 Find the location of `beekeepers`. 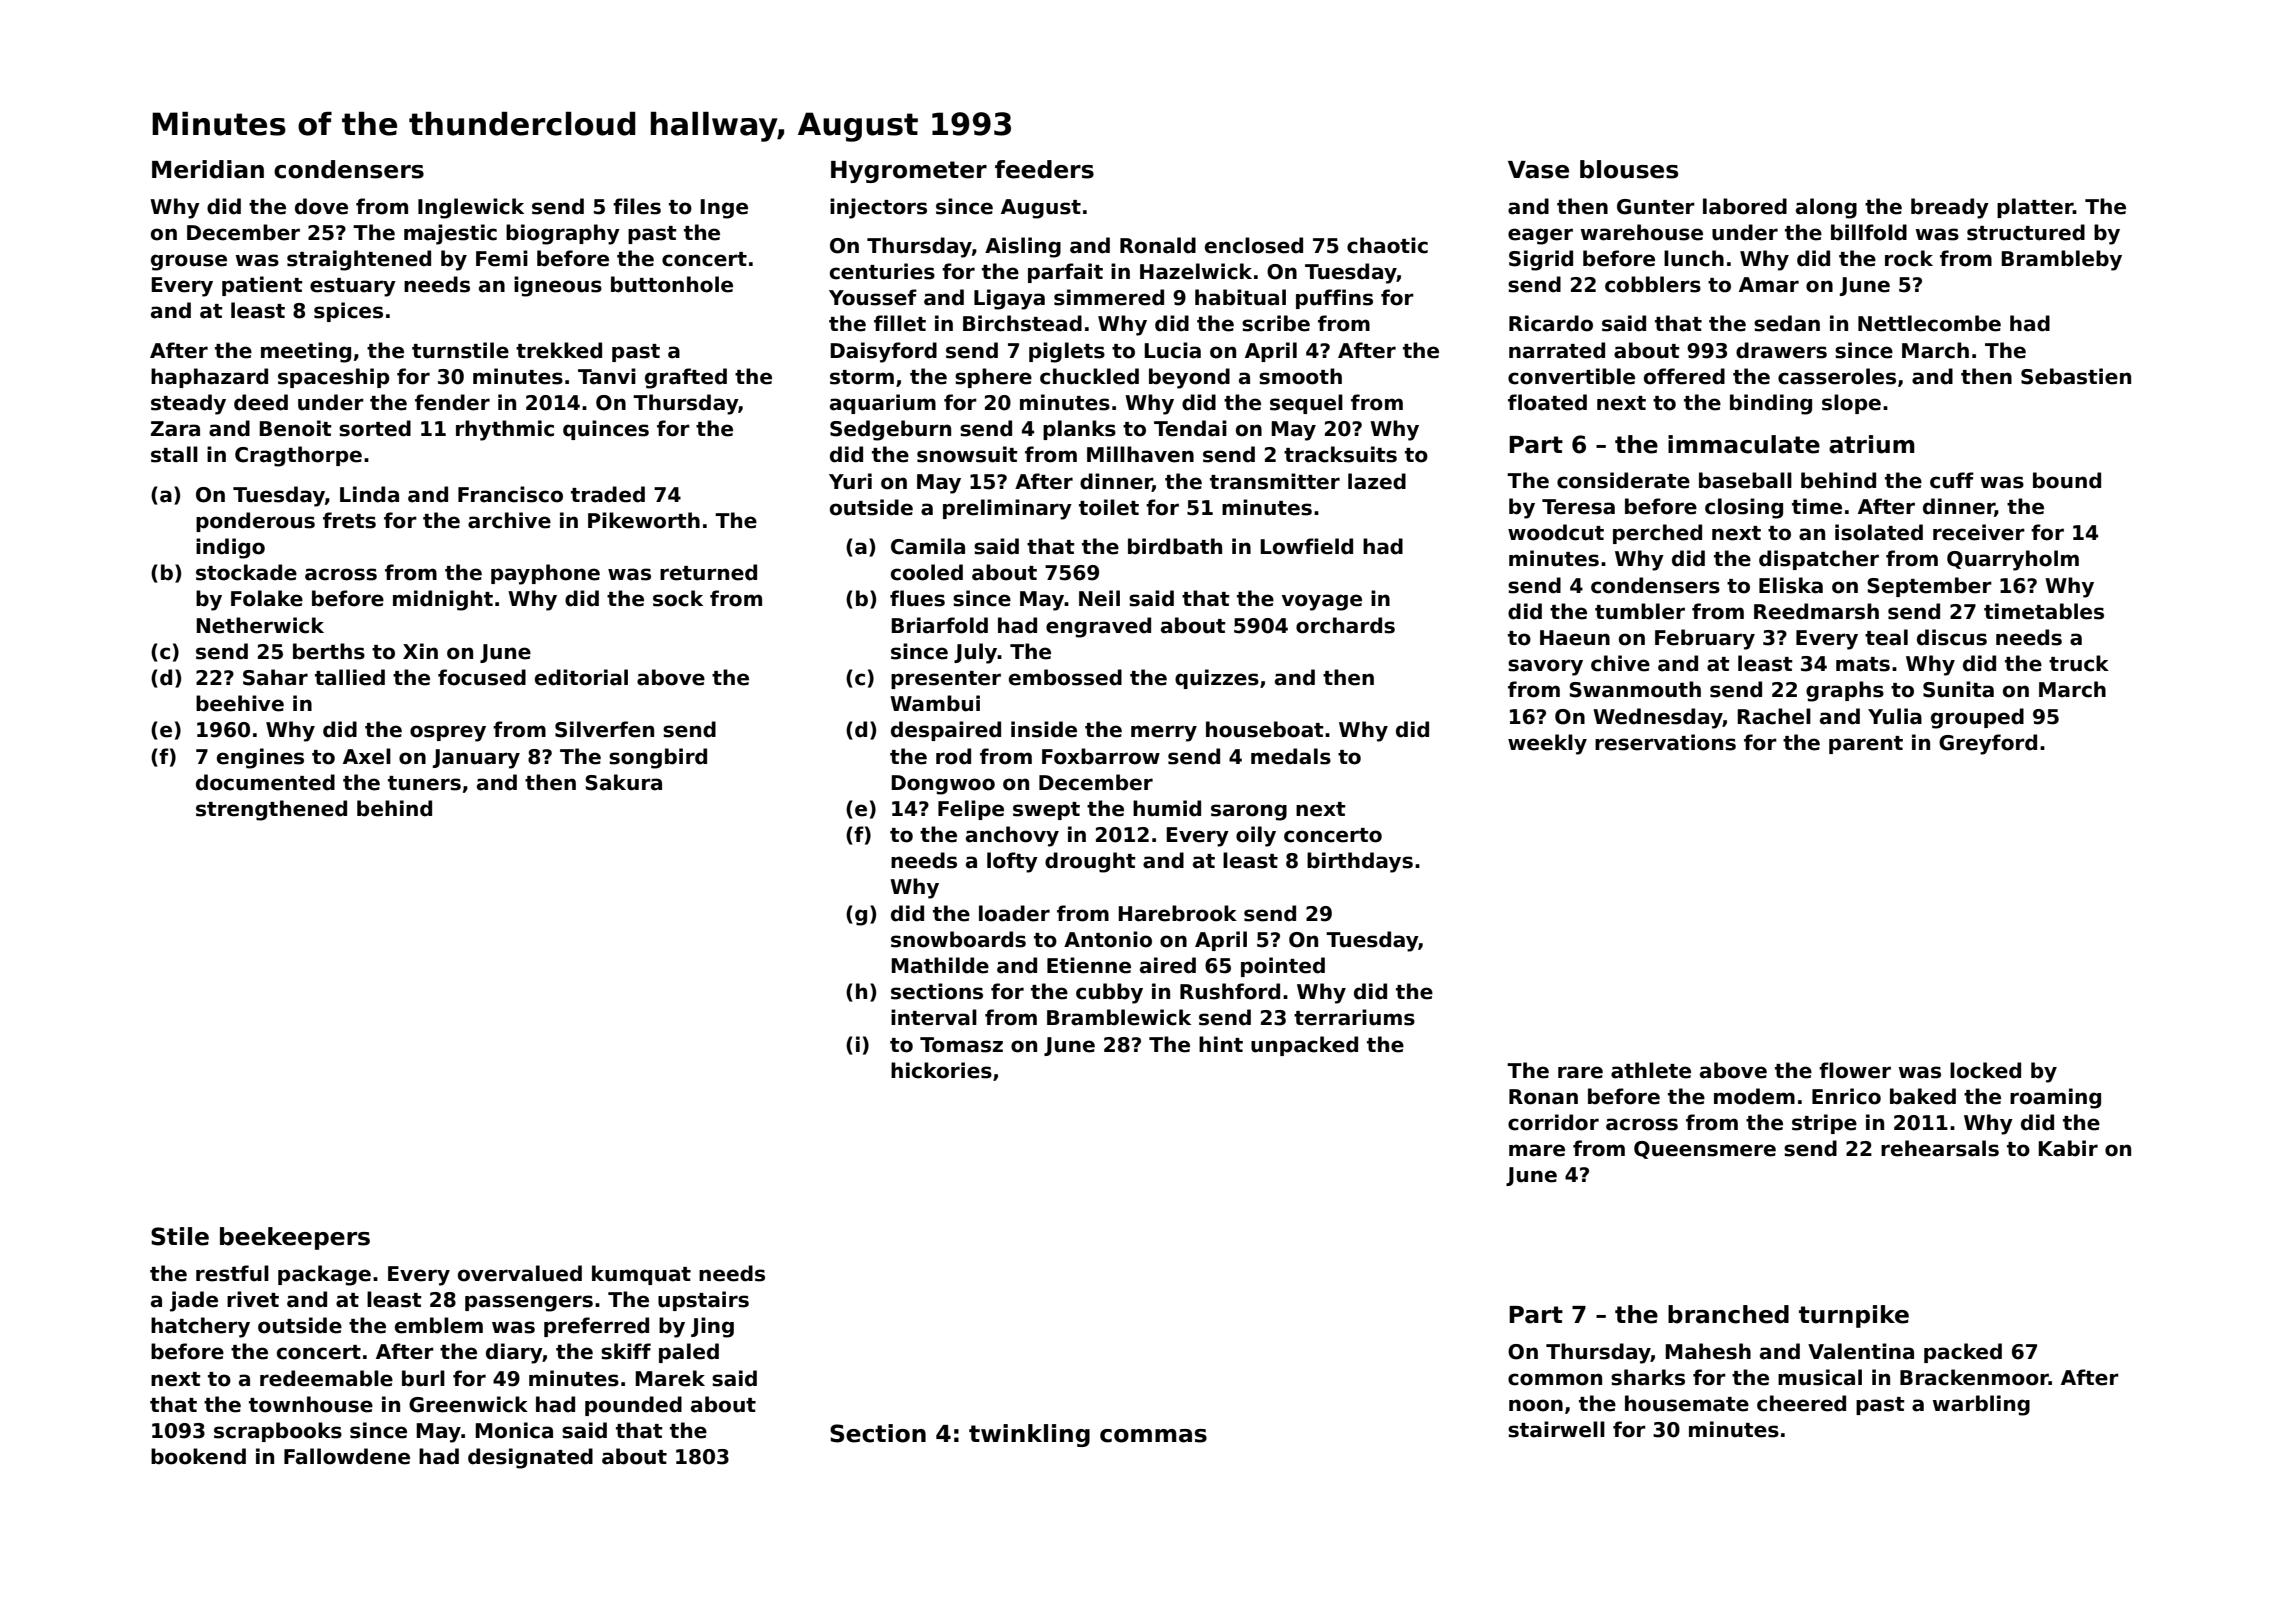

beekeepers is located at coordinates (295, 1238).
